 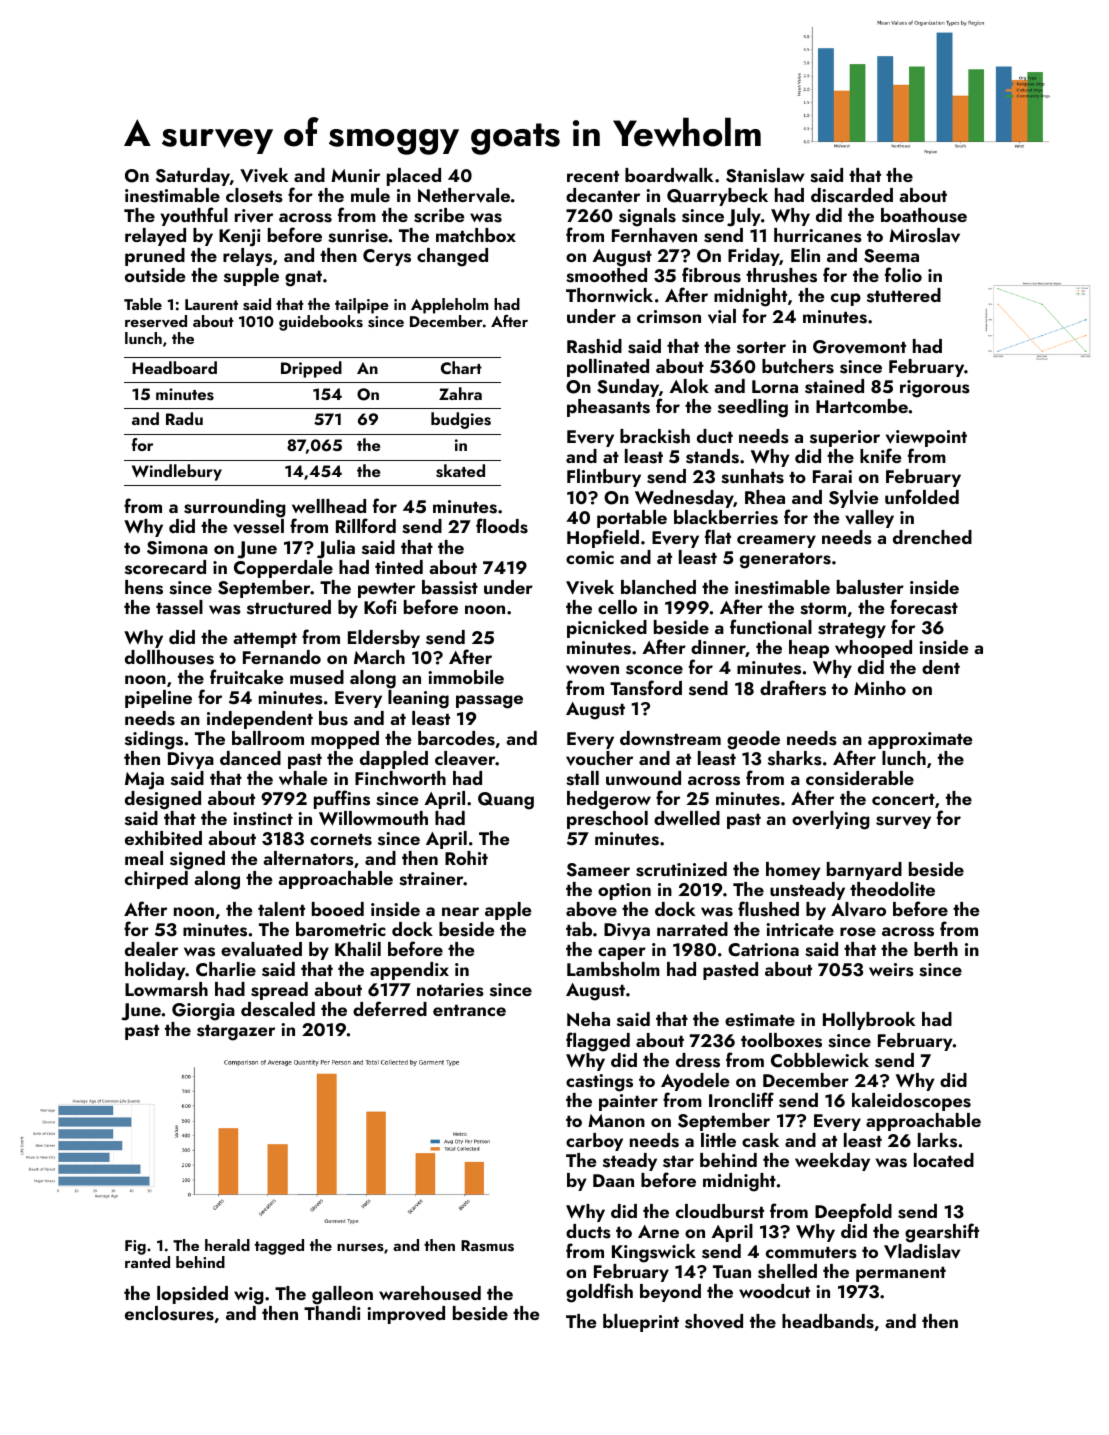 I want to click on comic, so click(x=590, y=557).
